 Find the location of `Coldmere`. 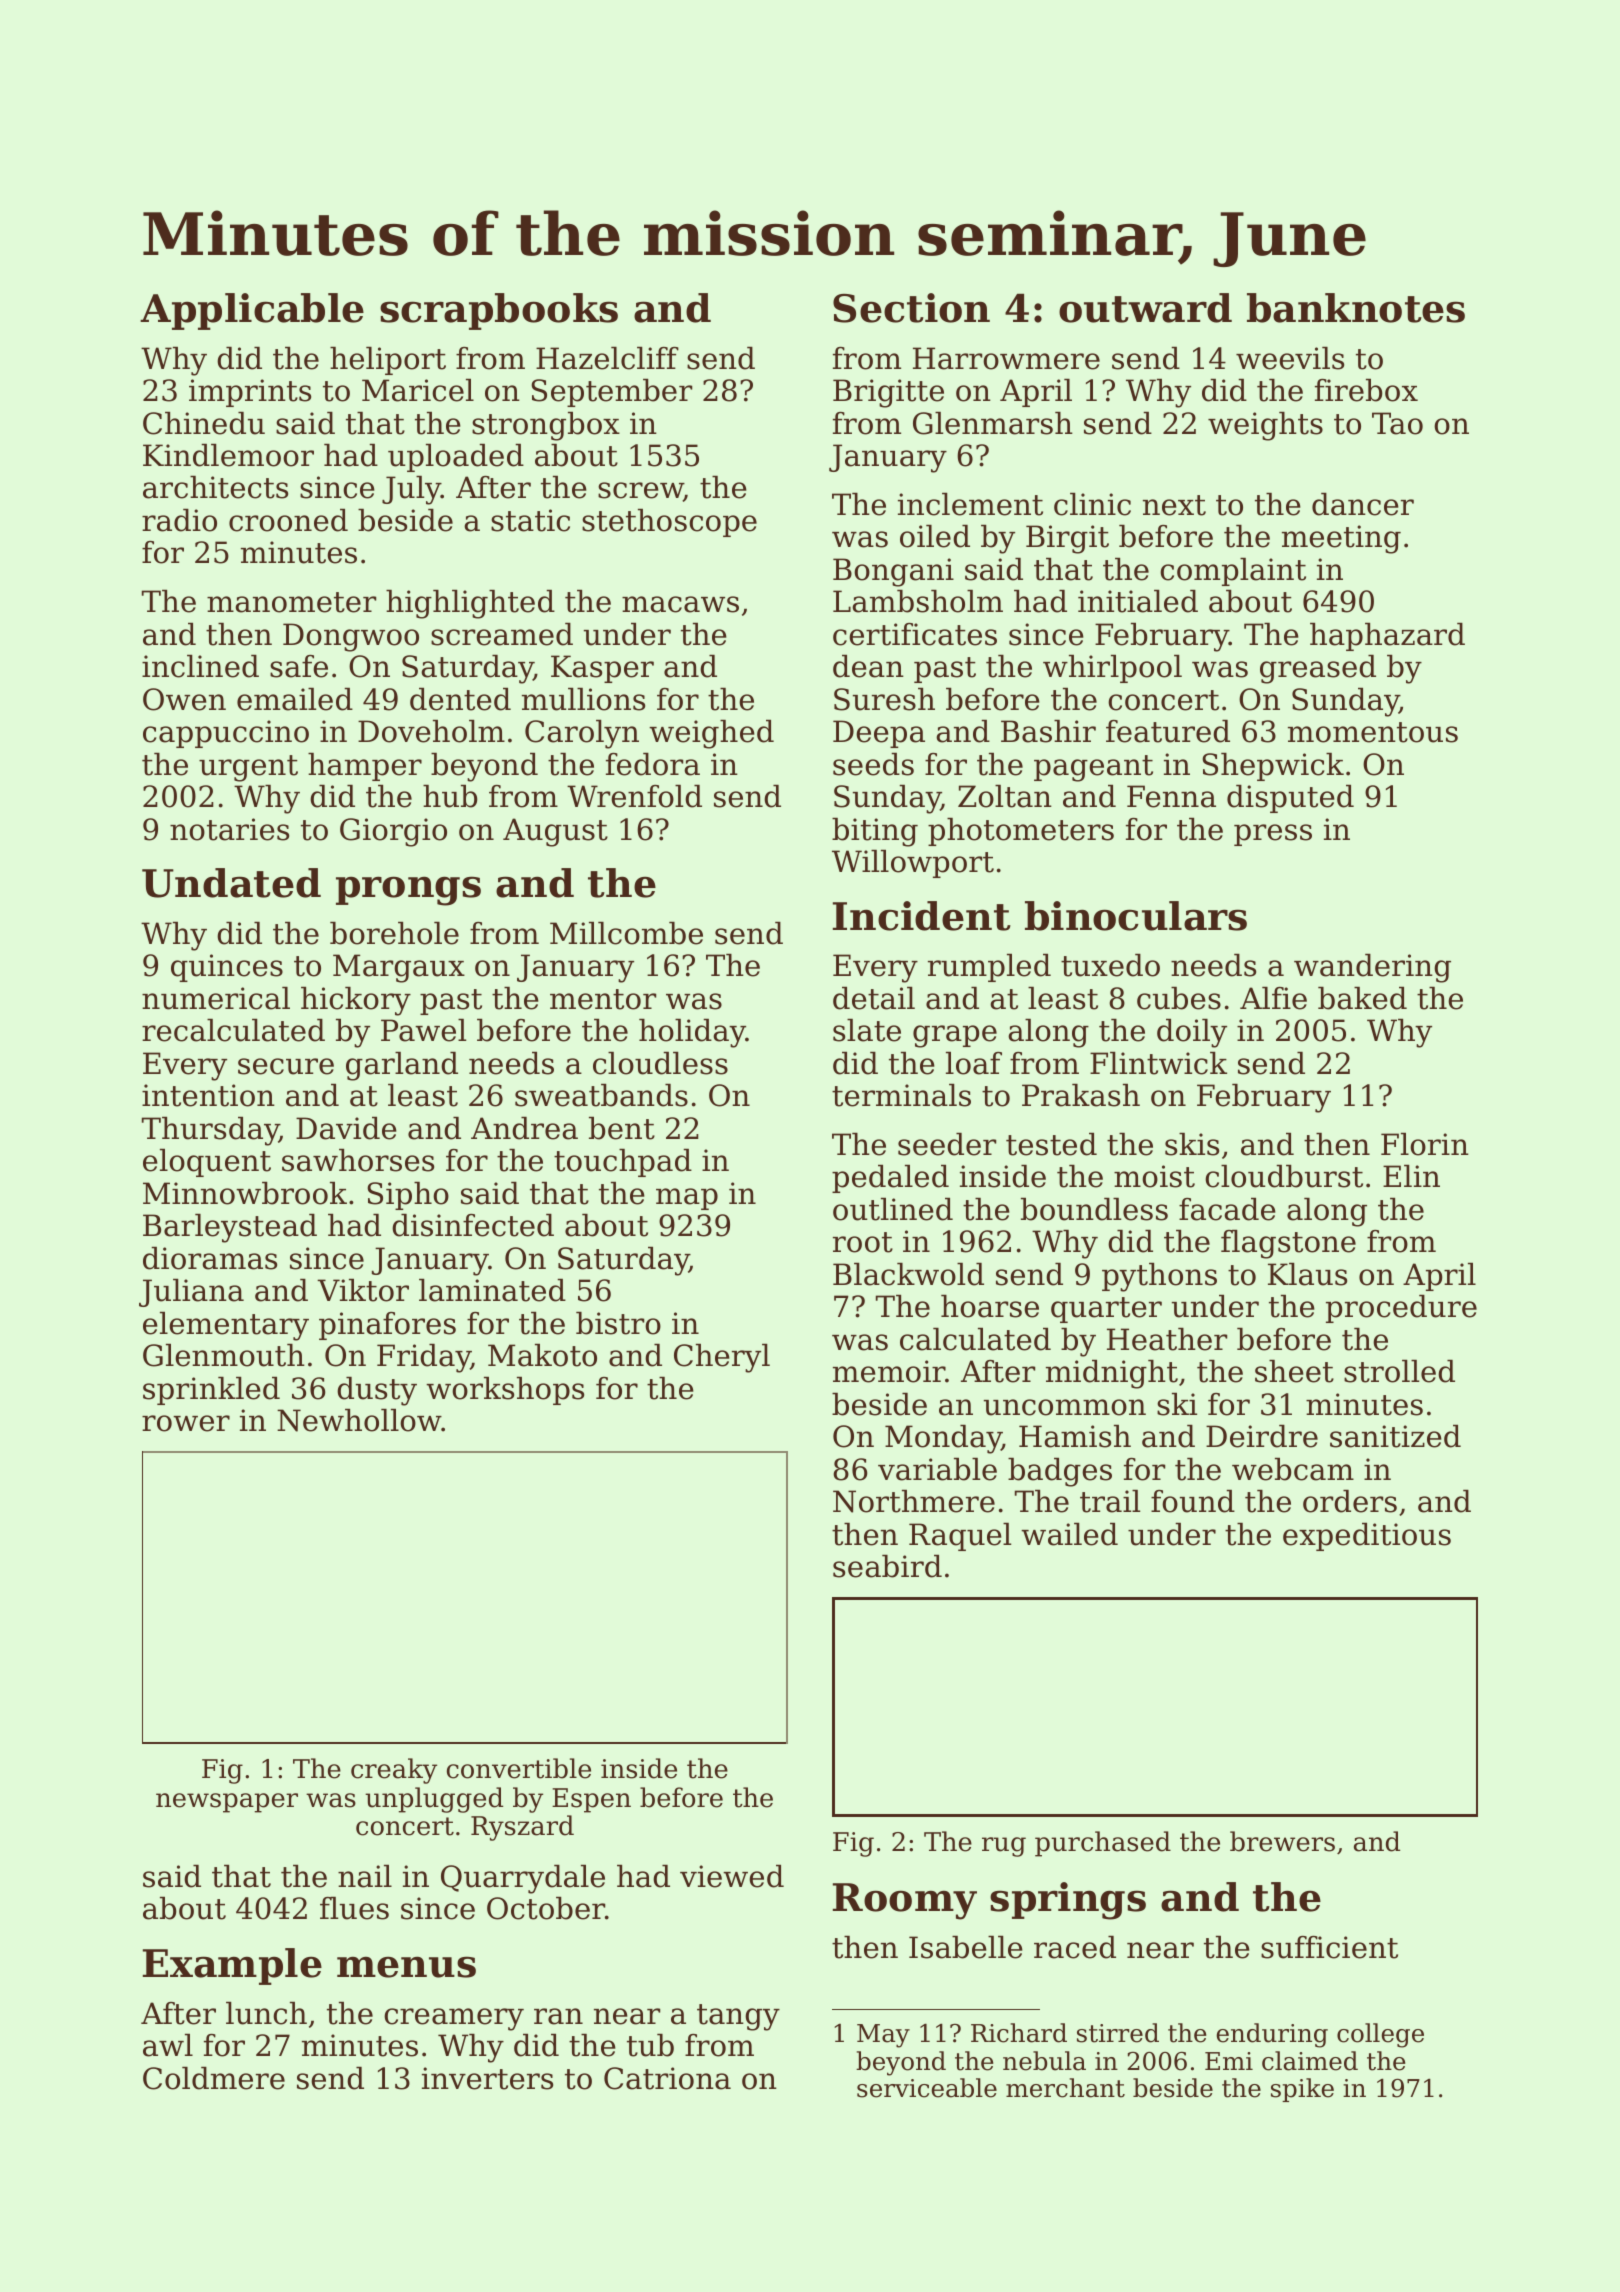

Coldmere is located at coordinates (214, 2078).
